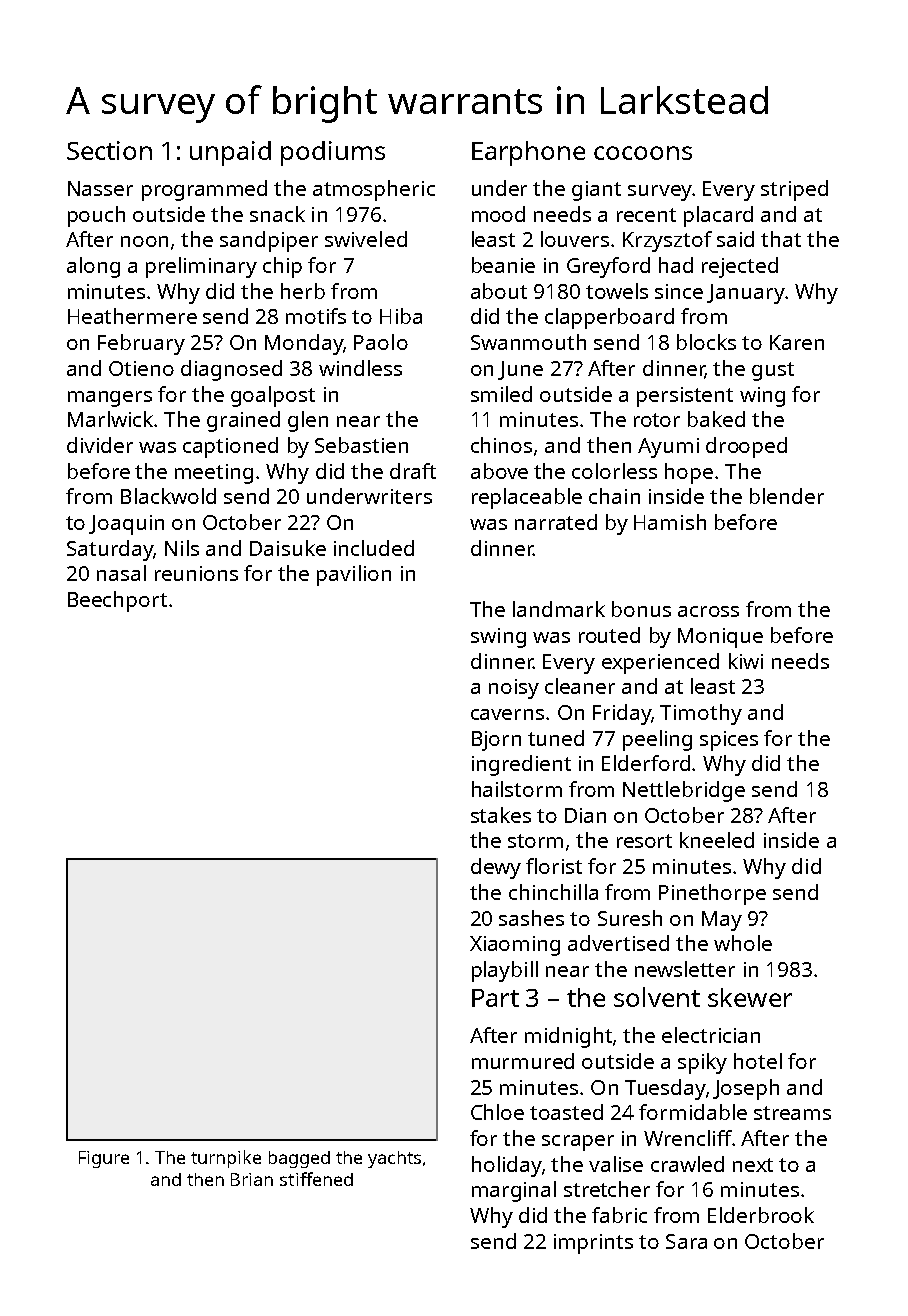 The image size is (908, 1316). What do you see at coordinates (243, 421) in the document?
I see `grained` at bounding box center [243, 421].
